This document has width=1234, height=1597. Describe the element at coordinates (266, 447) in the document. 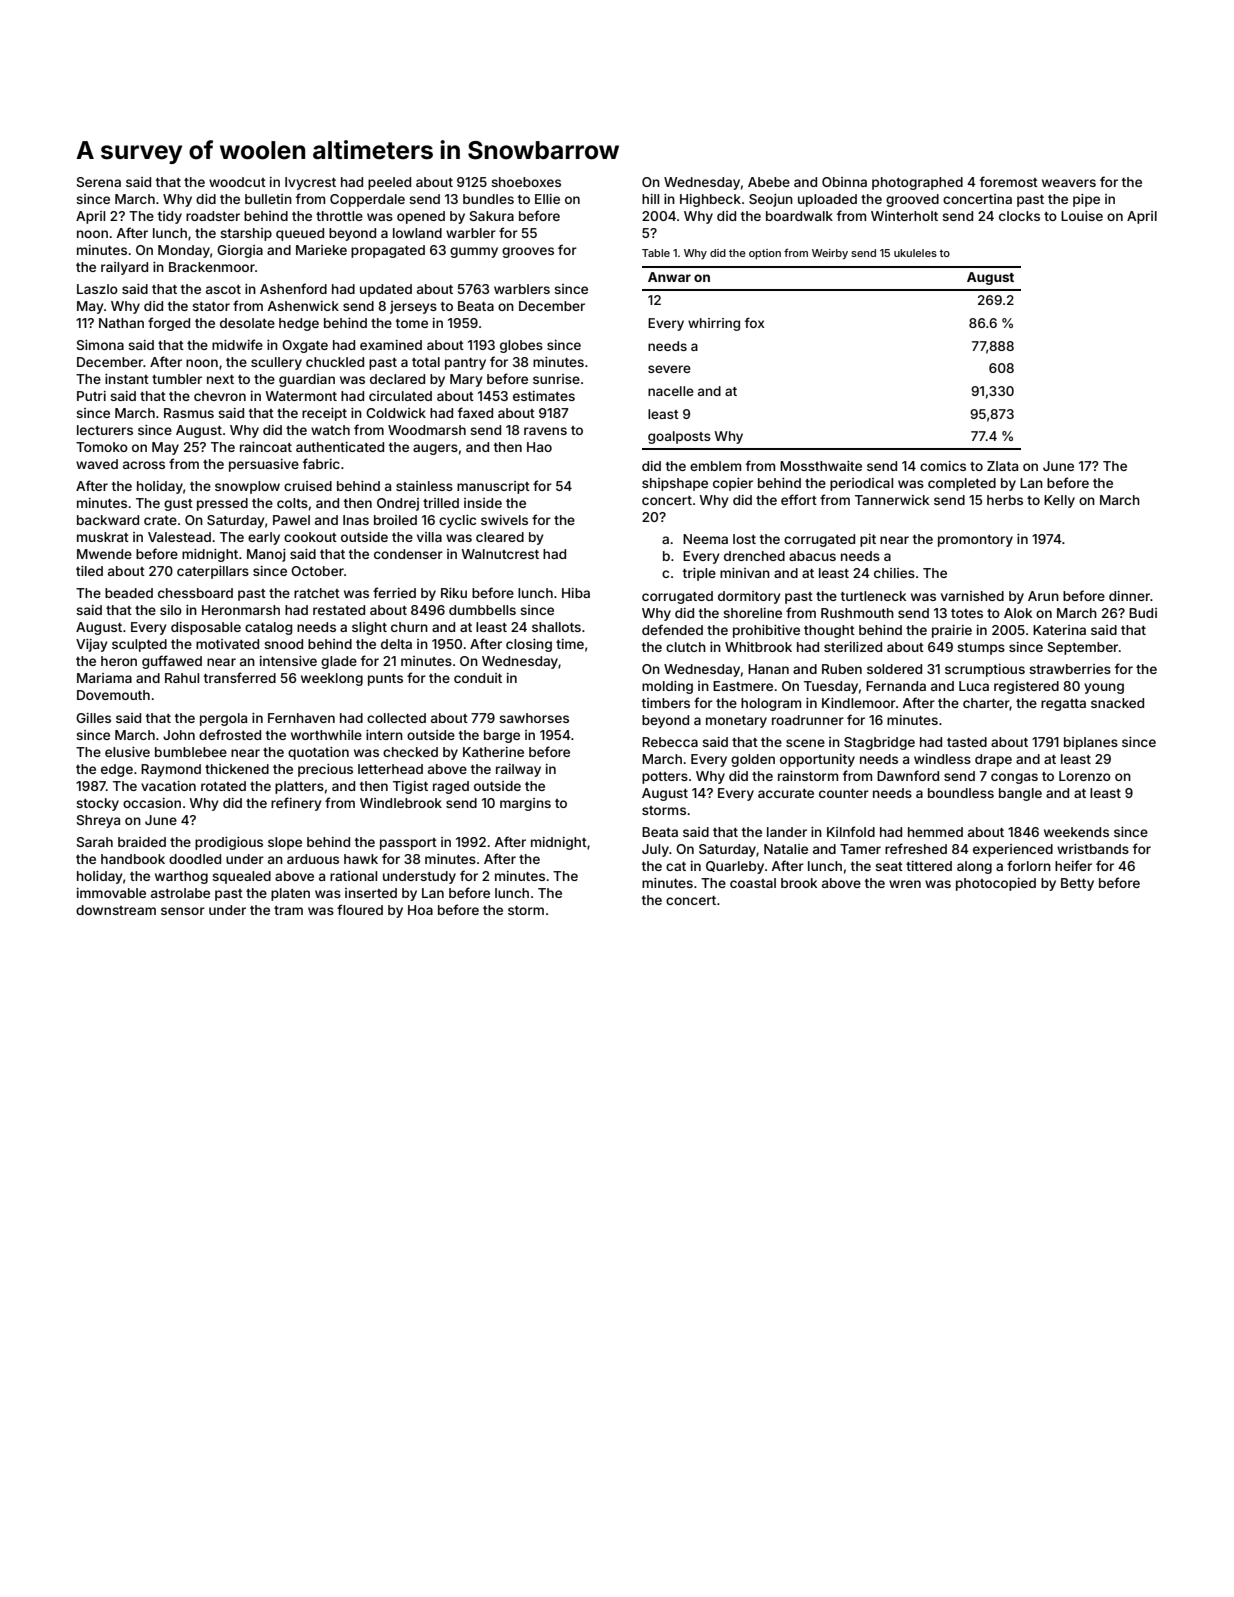

I see `raincoat` at that location.
